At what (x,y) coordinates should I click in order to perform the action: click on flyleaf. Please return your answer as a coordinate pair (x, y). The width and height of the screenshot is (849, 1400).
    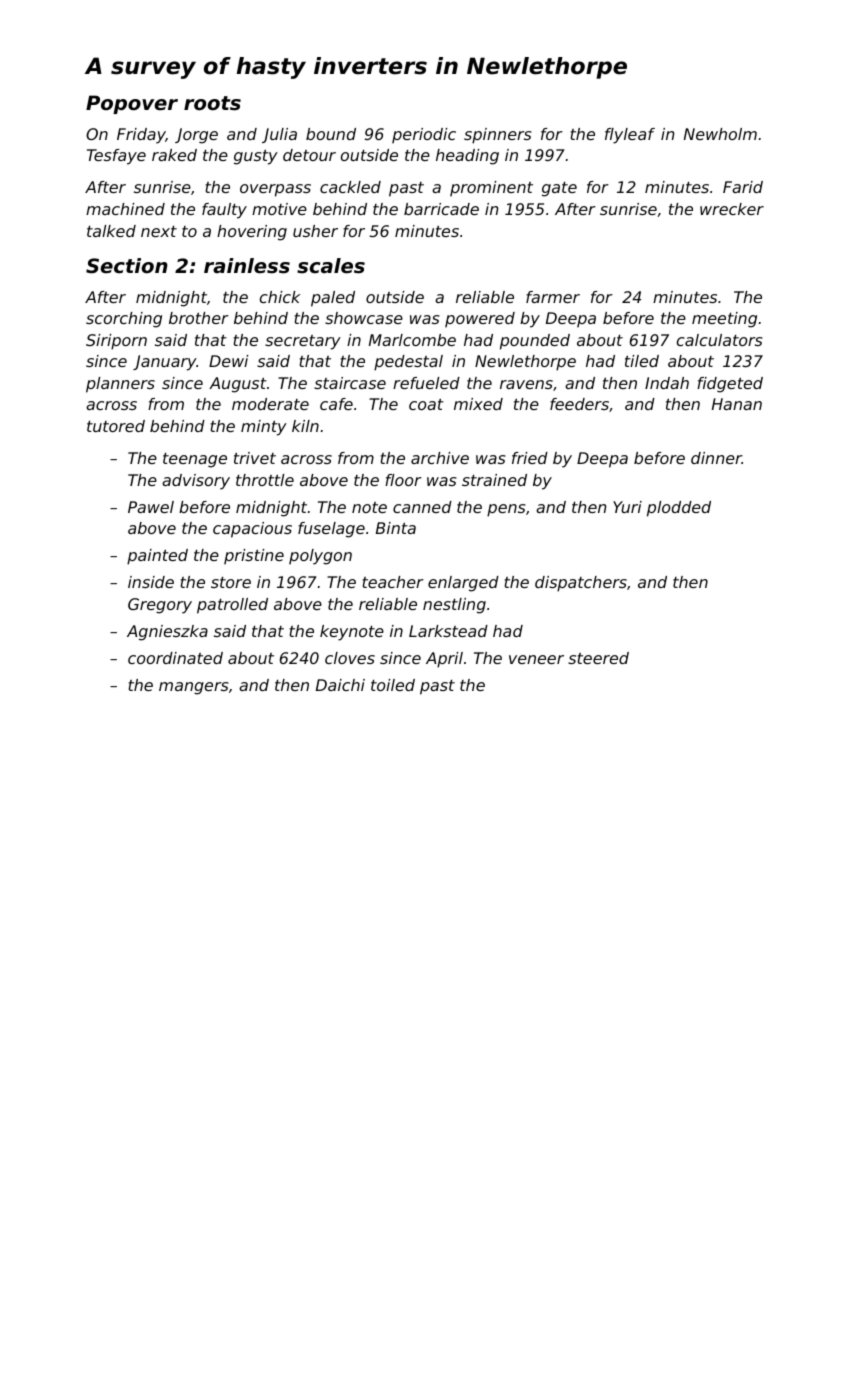
    Looking at the image, I should click on (630, 136).
